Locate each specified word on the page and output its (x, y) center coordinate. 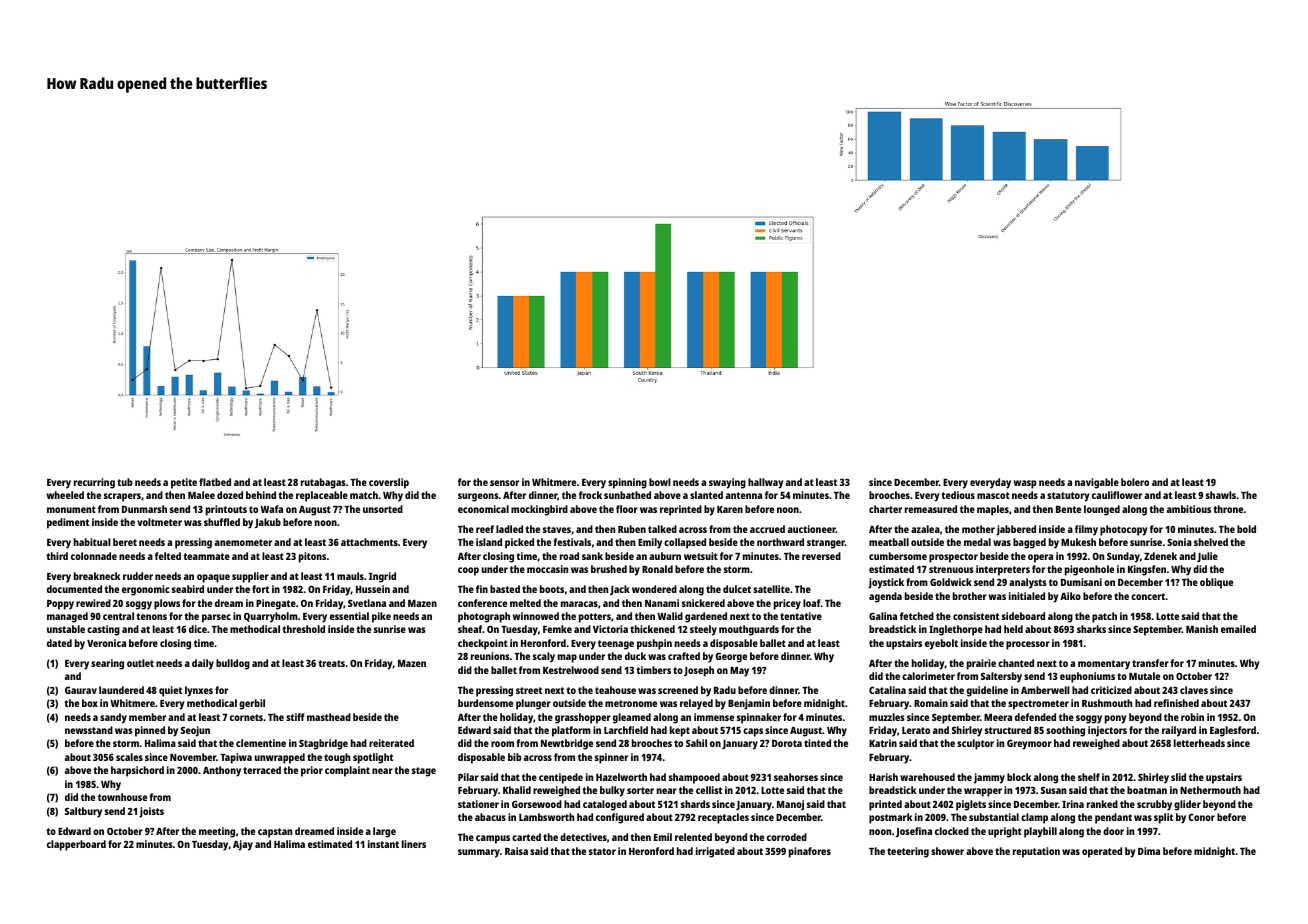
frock (590, 495)
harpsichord (137, 771)
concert (1148, 596)
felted (168, 556)
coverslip (389, 483)
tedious (958, 495)
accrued (767, 529)
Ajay (243, 845)
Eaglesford (1233, 731)
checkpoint (483, 644)
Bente (1068, 509)
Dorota (787, 743)
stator (602, 851)
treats (331, 663)
